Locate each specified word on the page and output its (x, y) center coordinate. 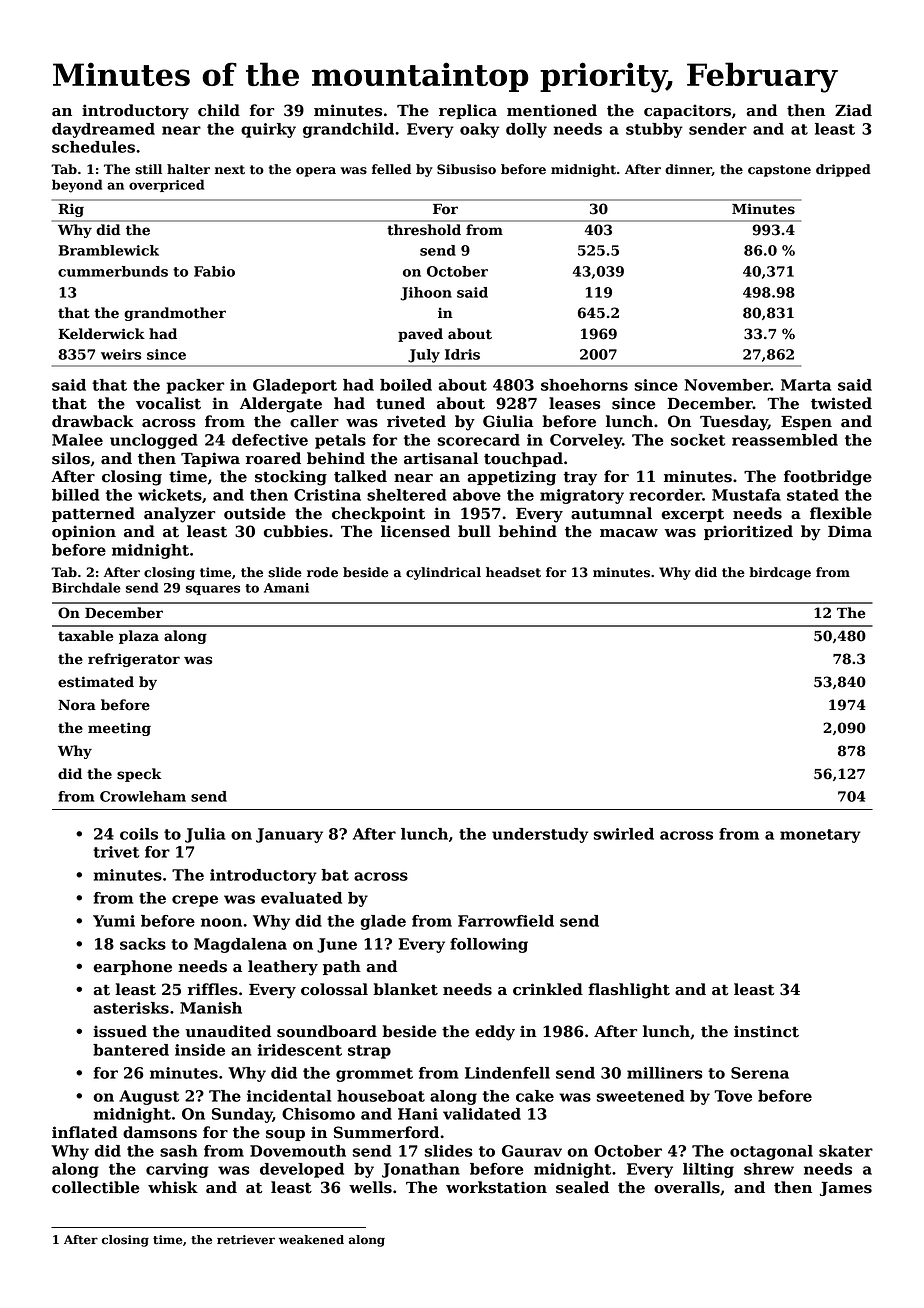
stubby (654, 130)
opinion (84, 532)
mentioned (552, 110)
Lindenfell (507, 1073)
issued (120, 1031)
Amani (286, 588)
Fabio (214, 271)
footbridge (828, 478)
